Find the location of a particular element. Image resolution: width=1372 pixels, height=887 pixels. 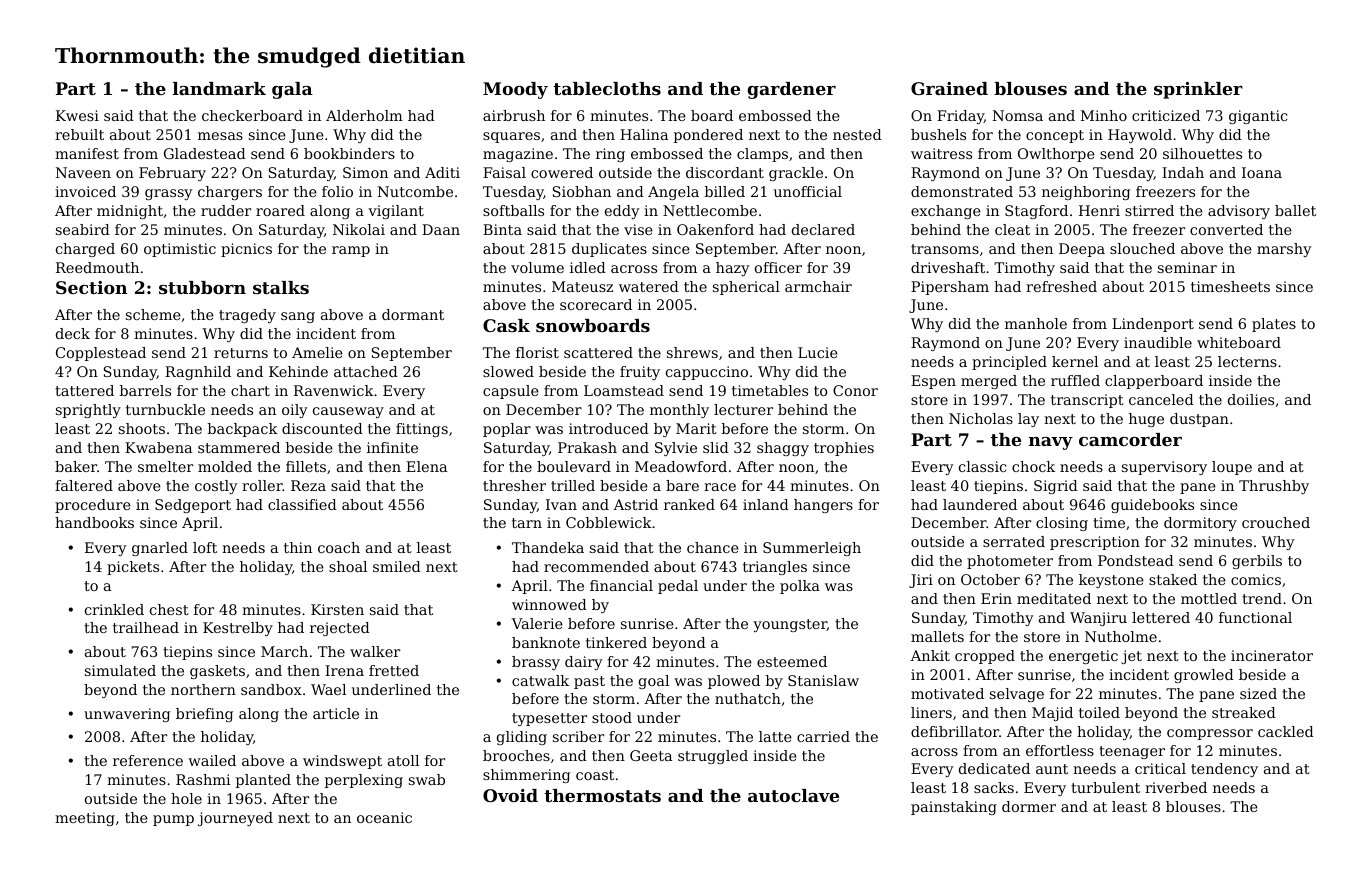

painstaking is located at coordinates (954, 808).
